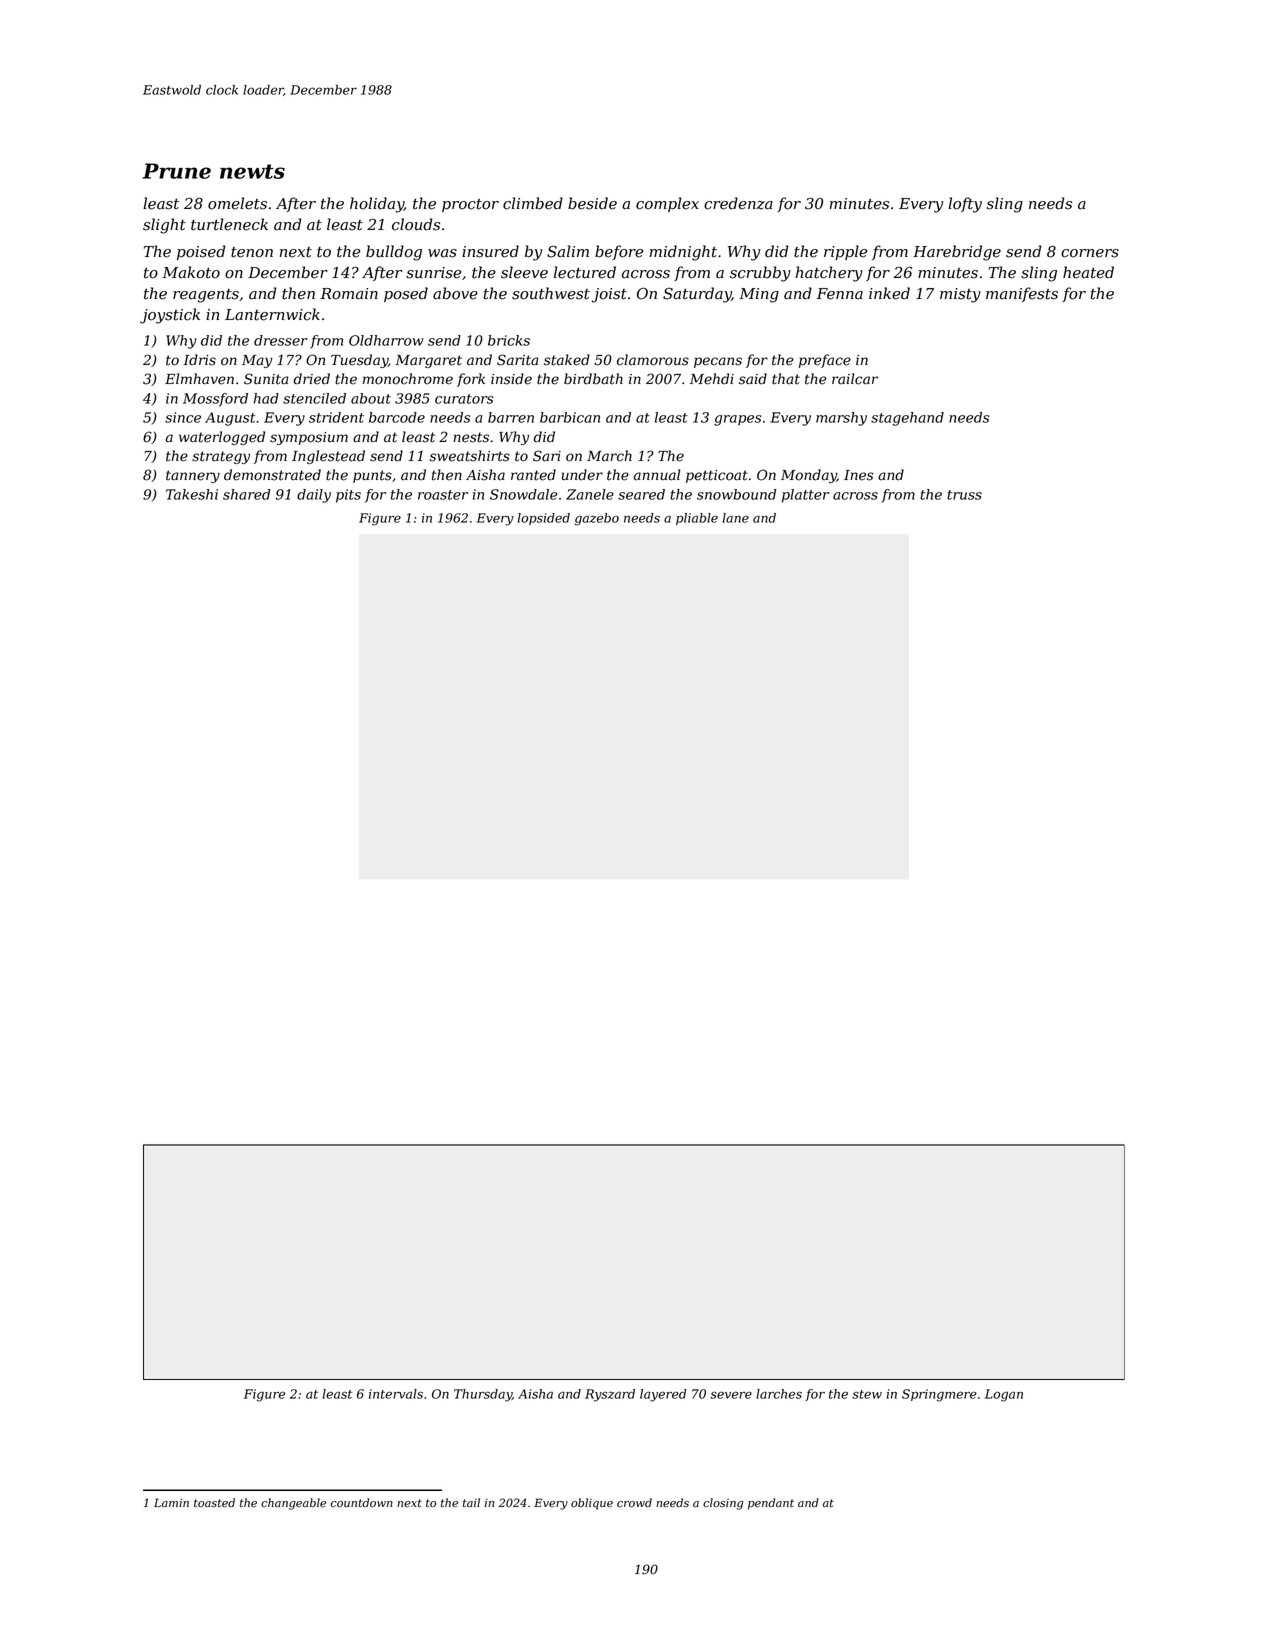  I want to click on changeable, so click(293, 1504).
